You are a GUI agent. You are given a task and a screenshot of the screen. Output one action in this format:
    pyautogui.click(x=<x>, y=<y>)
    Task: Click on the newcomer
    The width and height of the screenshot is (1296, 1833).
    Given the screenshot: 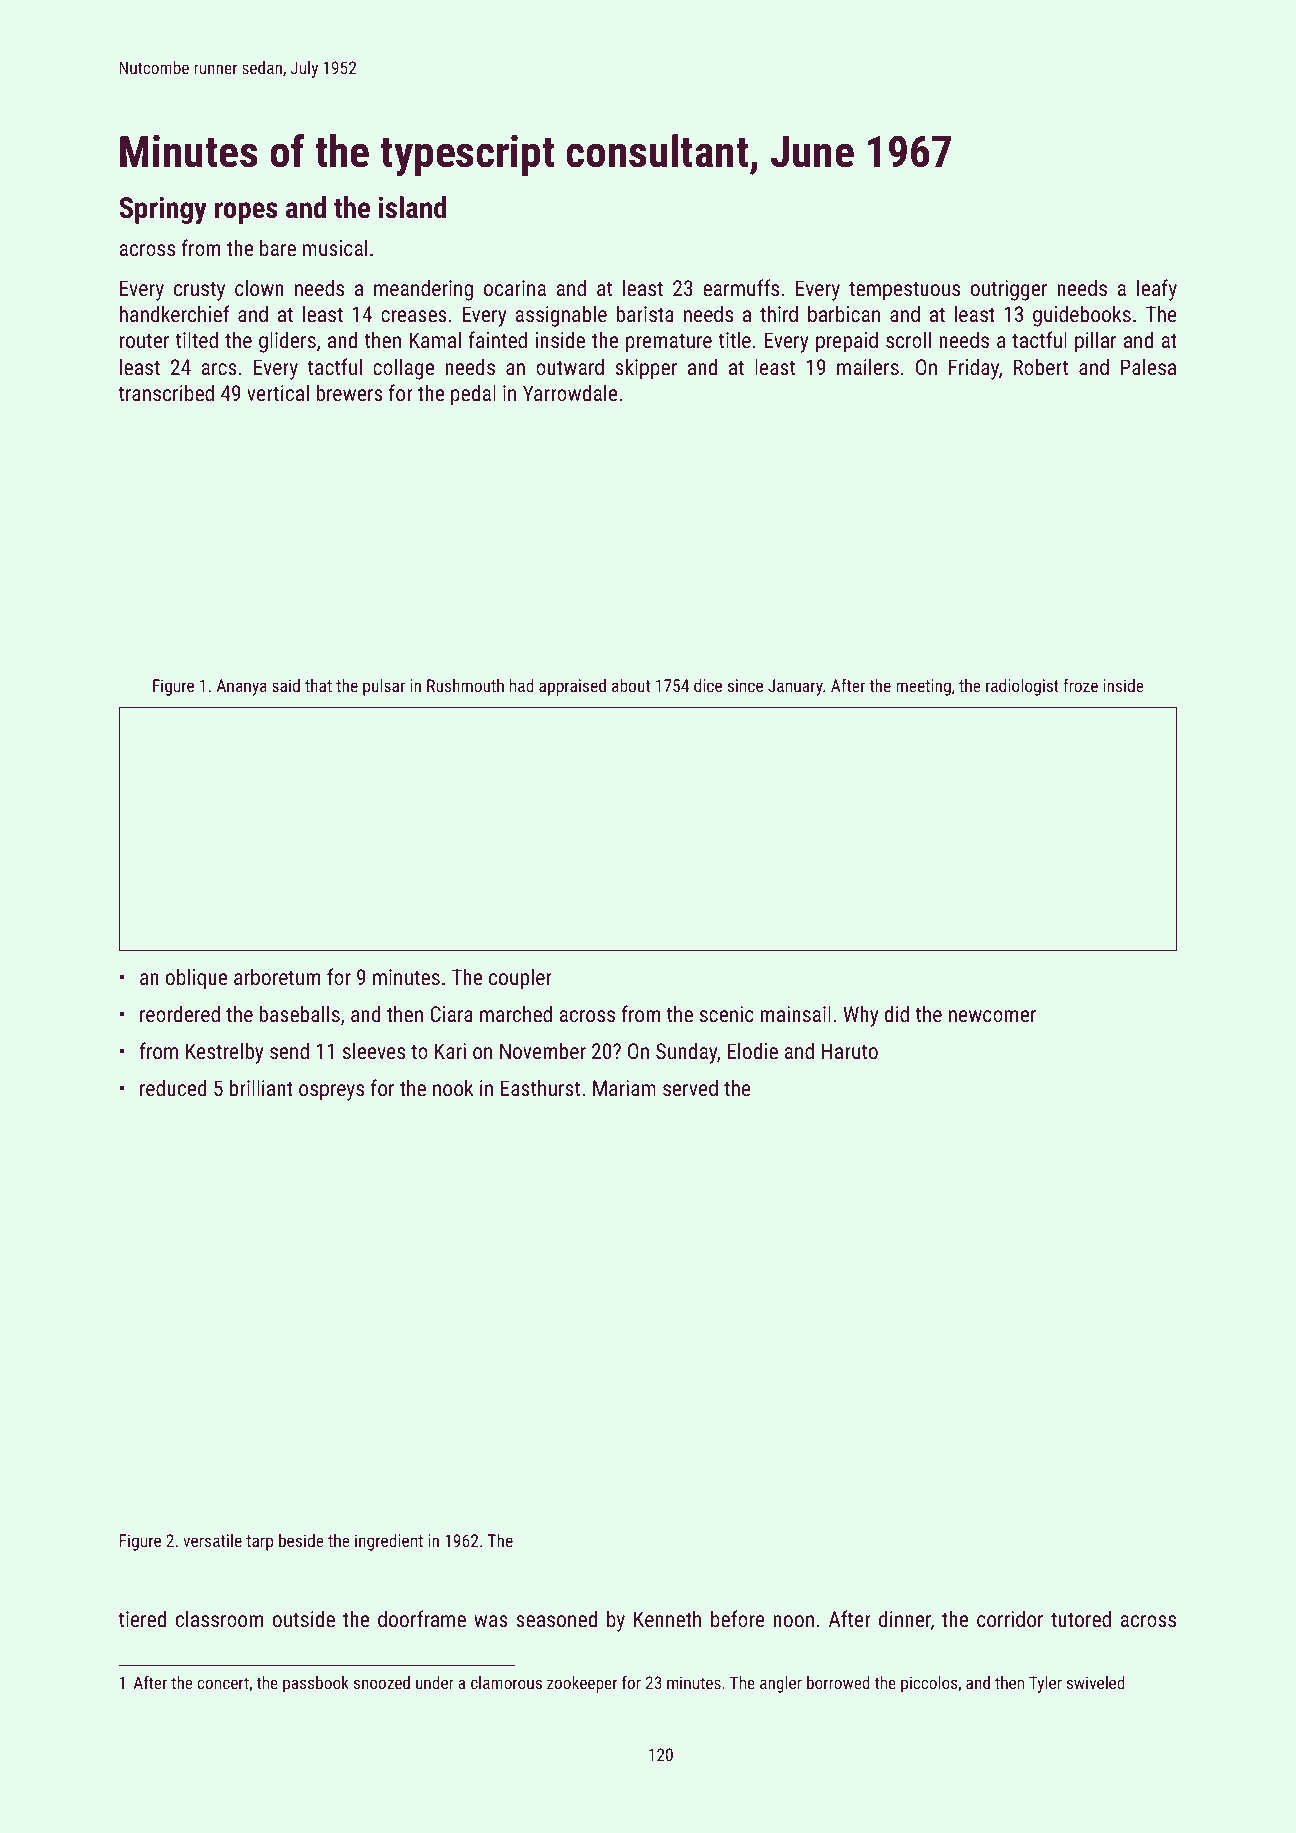 What is the action you would take?
    pyautogui.click(x=992, y=1016)
